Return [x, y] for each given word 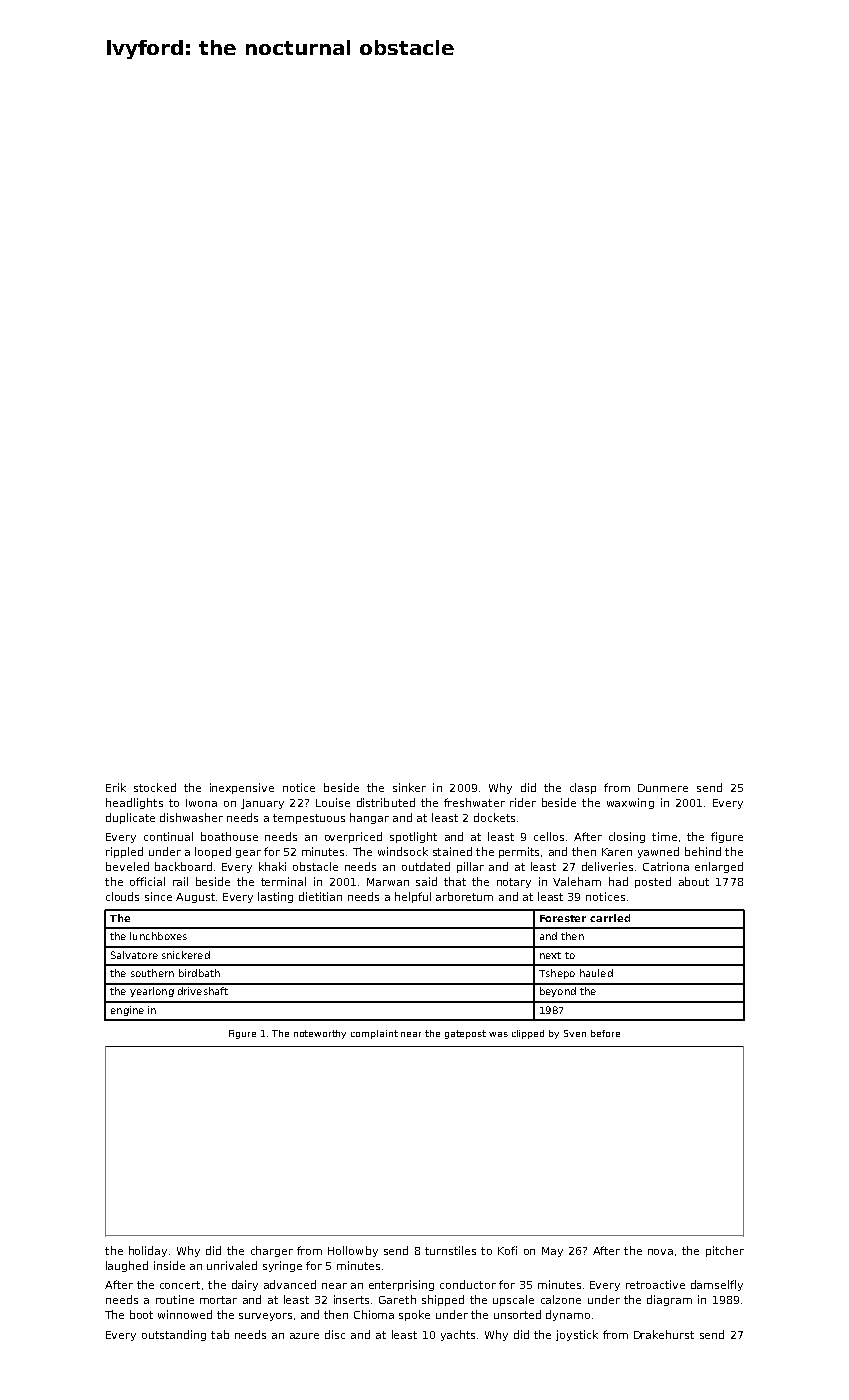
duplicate [130, 818]
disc [335, 1334]
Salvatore [134, 955]
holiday [148, 1251]
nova [660, 1252]
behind [703, 851]
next [550, 955]
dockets [494, 817]
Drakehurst [664, 1334]
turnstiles [450, 1250]
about [694, 881]
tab [220, 1334]
